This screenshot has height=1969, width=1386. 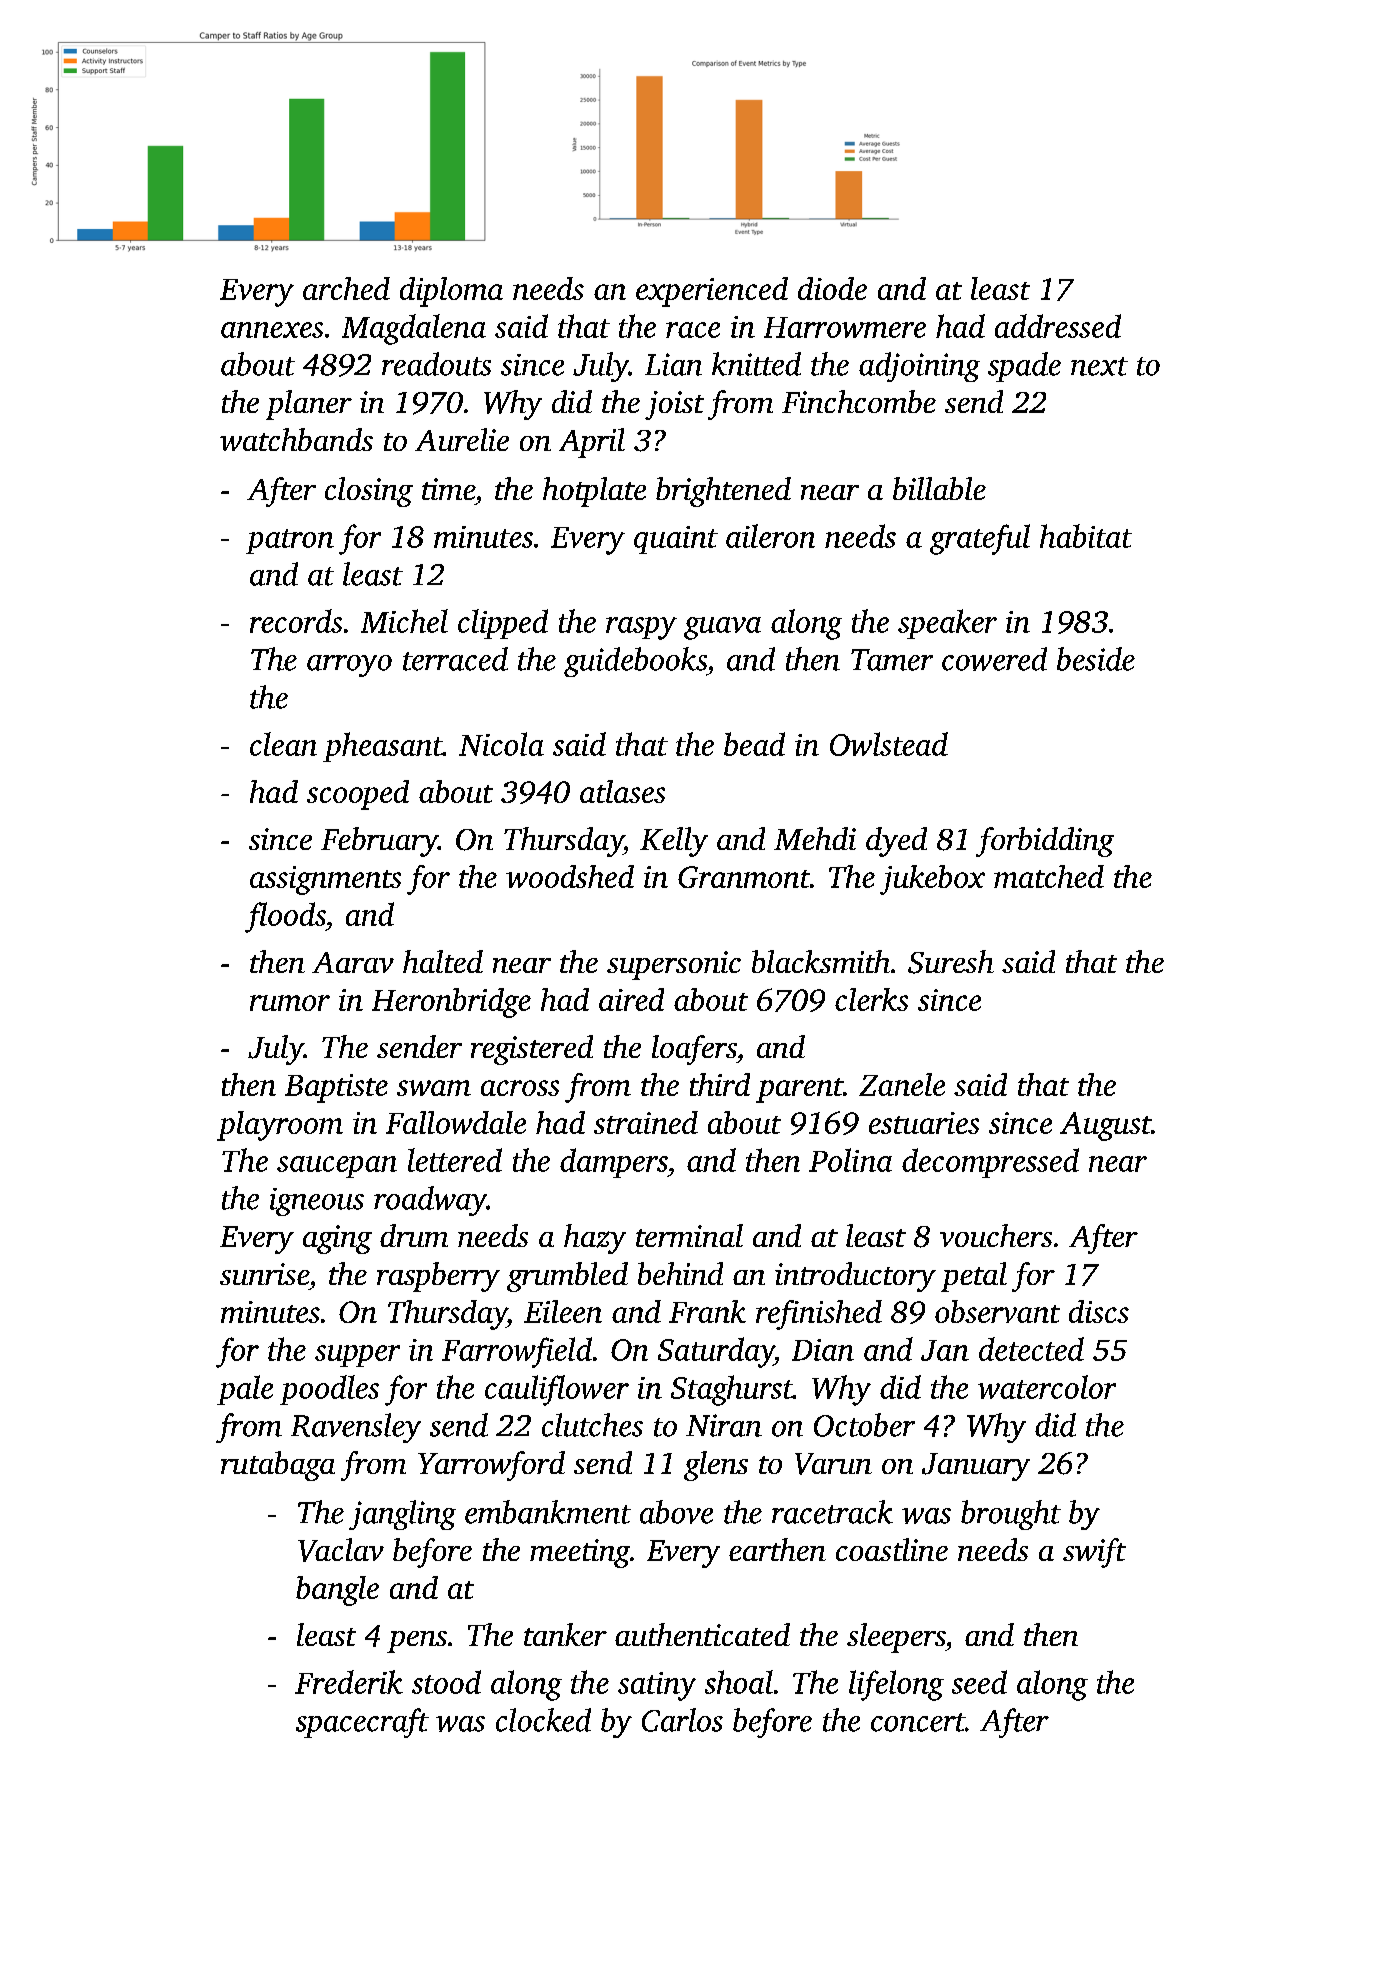 I want to click on sunrise, so click(x=264, y=1274).
